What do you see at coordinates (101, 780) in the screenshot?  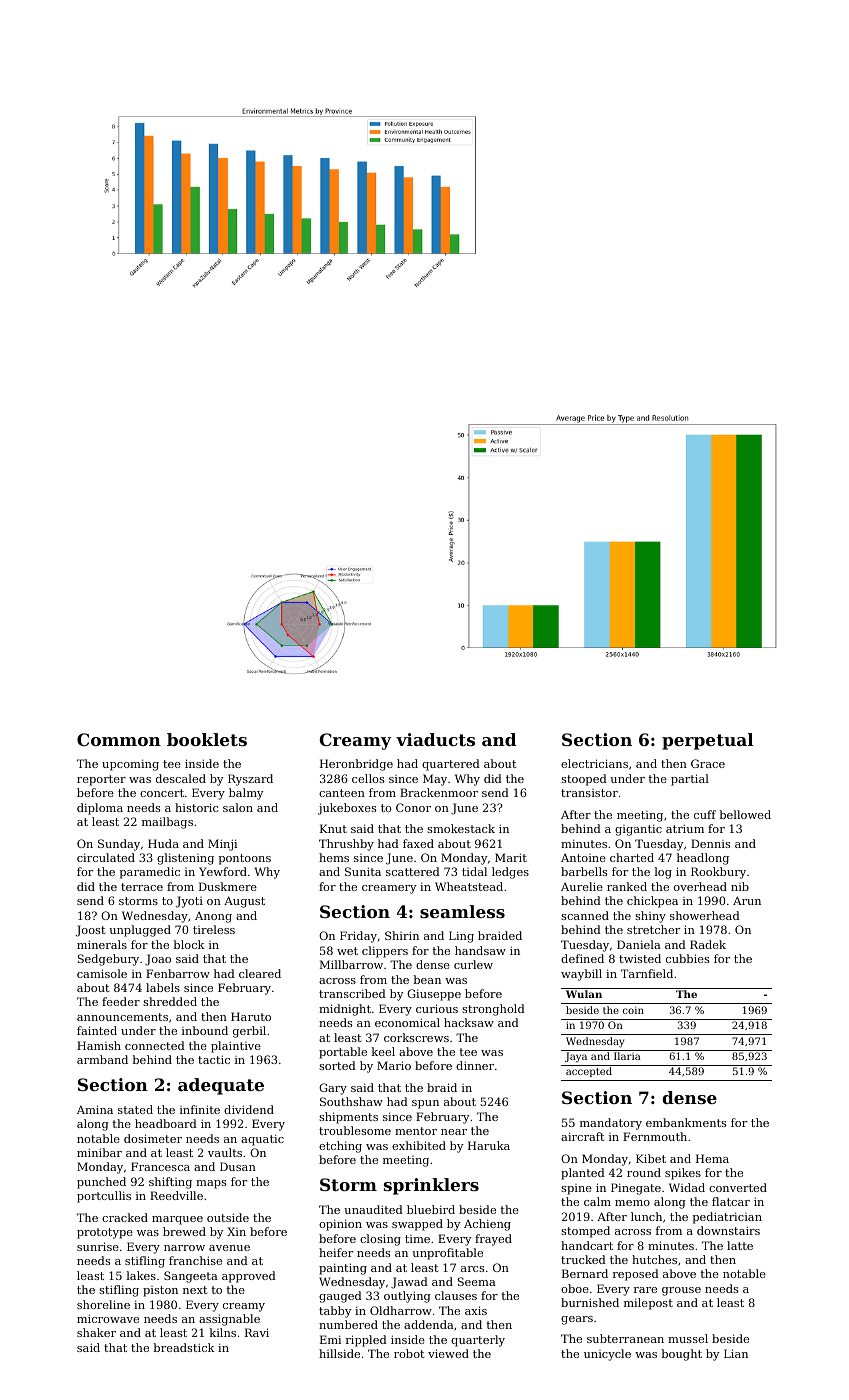 I see `reporter` at bounding box center [101, 780].
